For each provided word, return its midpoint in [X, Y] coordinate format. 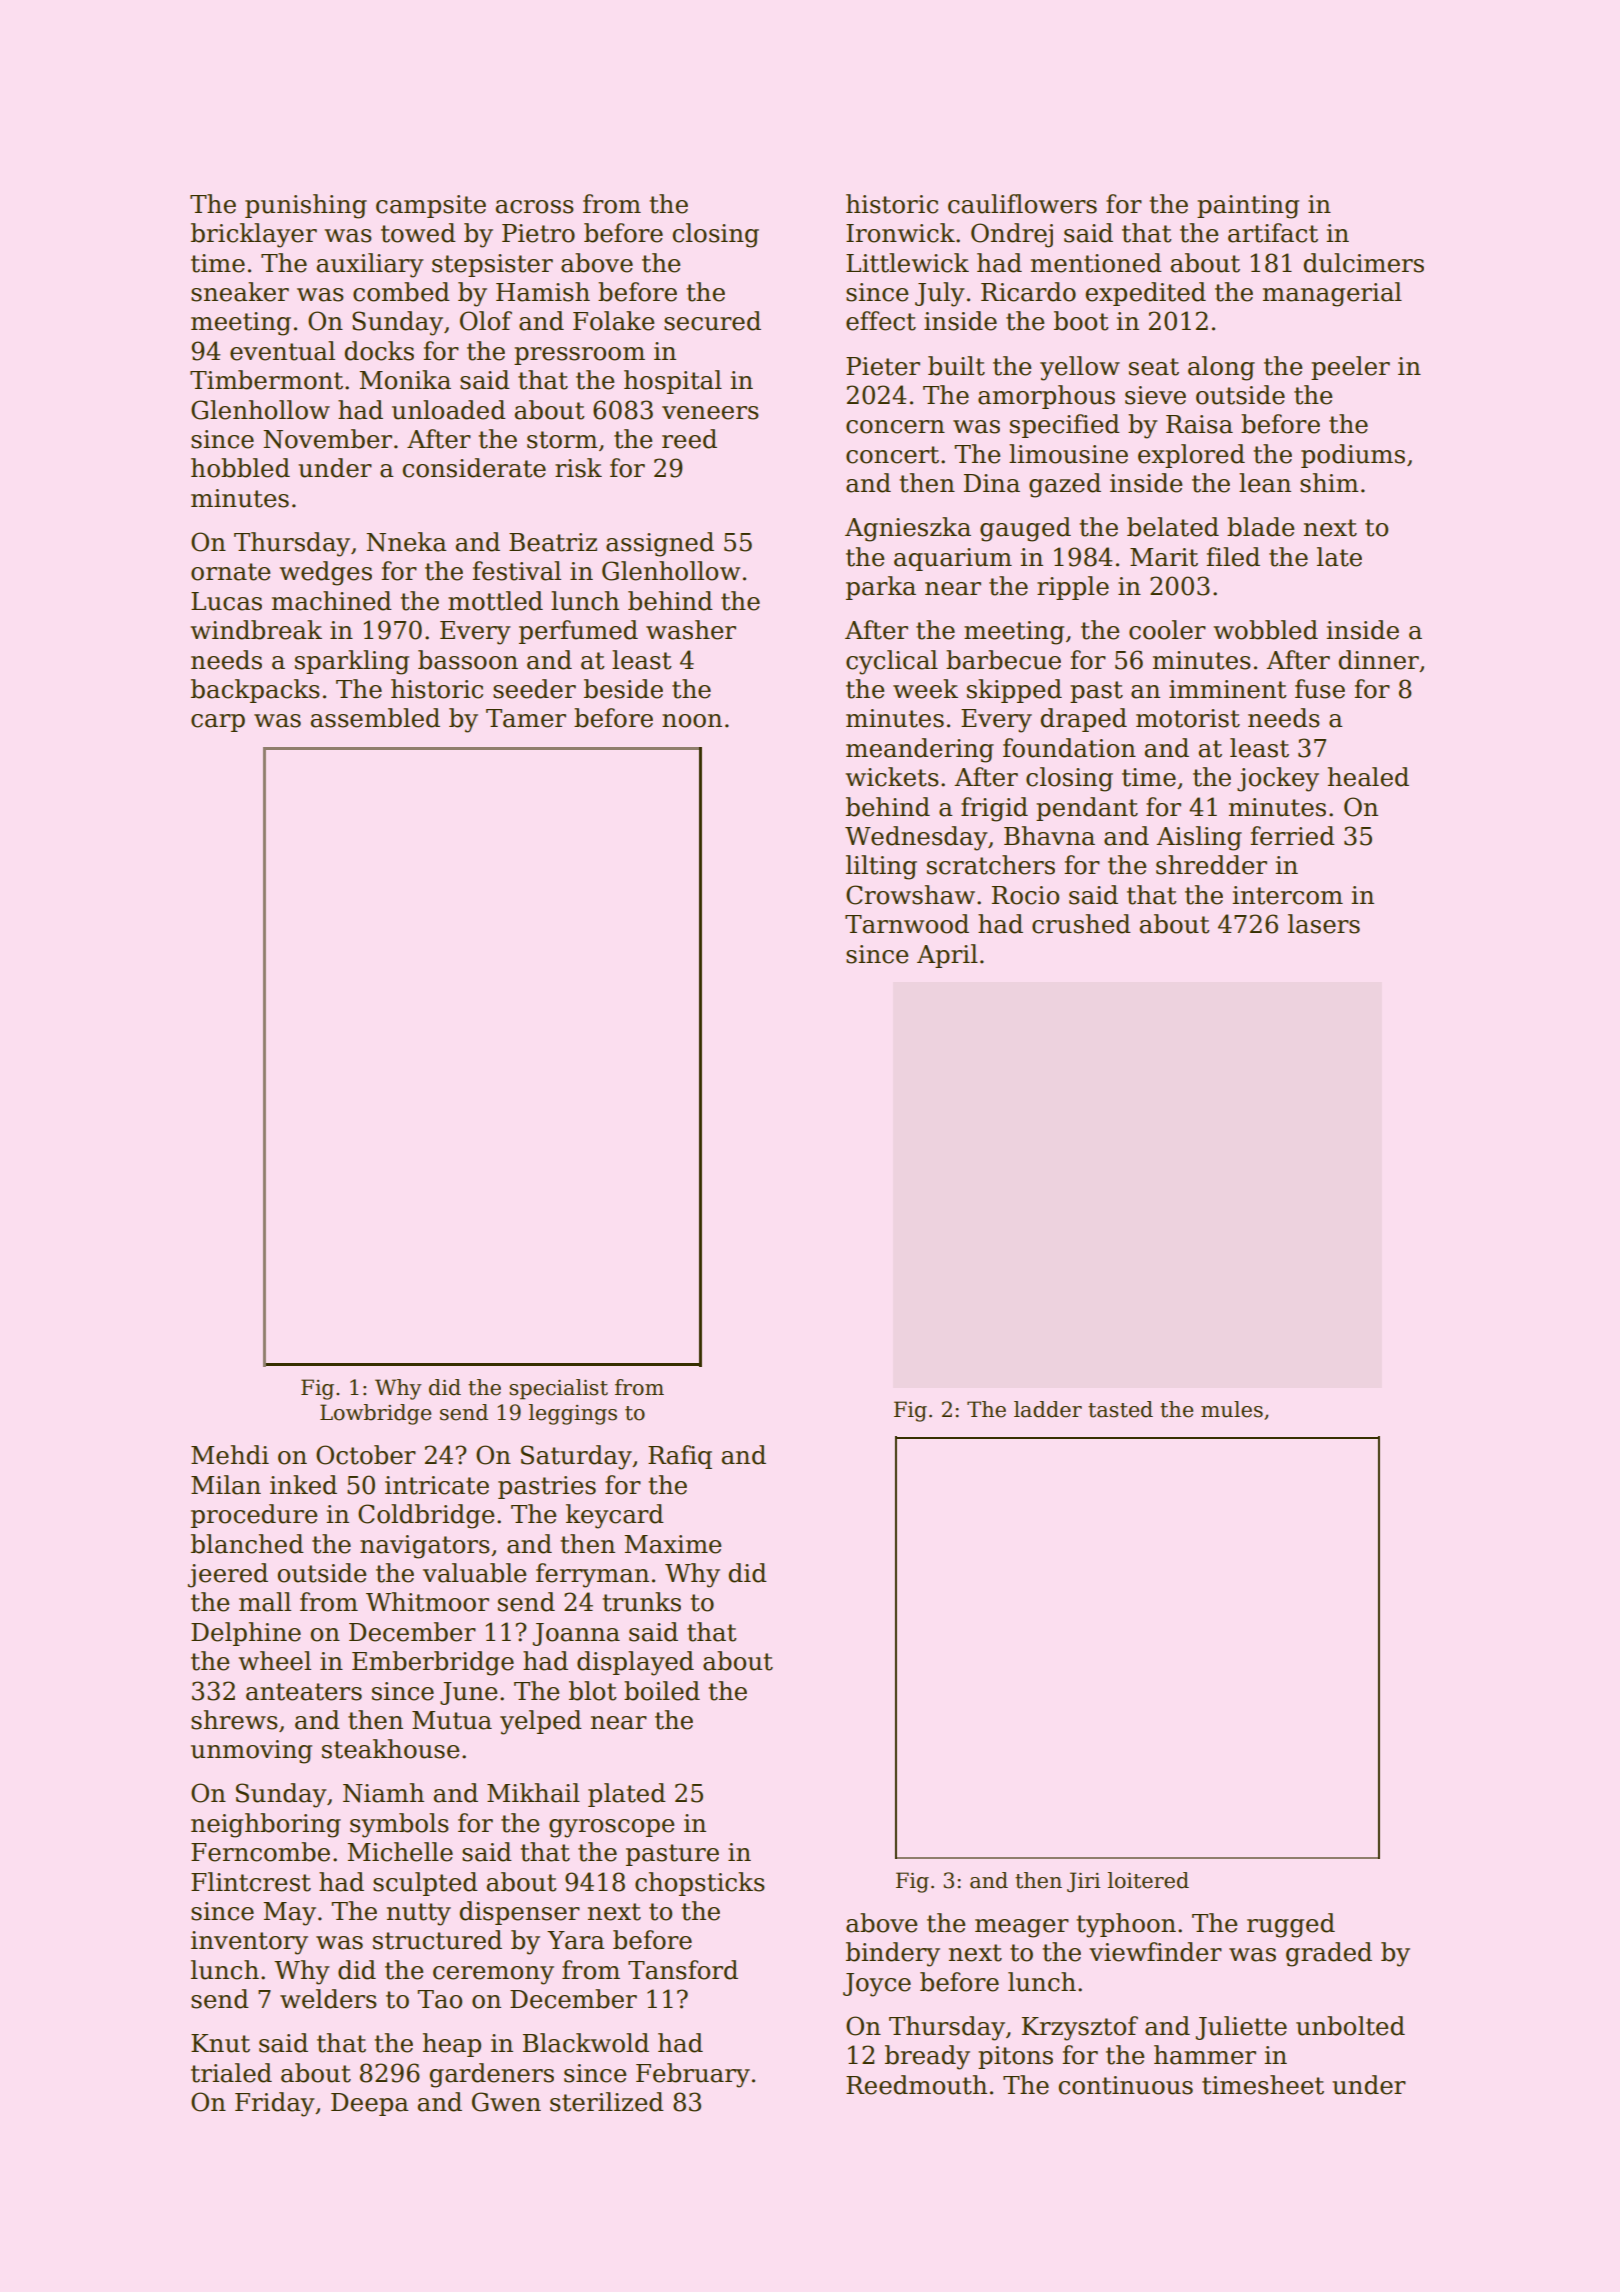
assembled [375, 718]
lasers [1324, 924]
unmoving [251, 1752]
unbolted [1350, 2026]
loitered [1148, 1880]
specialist [558, 1389]
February [693, 2075]
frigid [994, 809]
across [535, 207]
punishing [306, 206]
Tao [439, 1999]
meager [1022, 1928]
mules [1232, 1409]
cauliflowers [1022, 204]
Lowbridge [375, 1414]
